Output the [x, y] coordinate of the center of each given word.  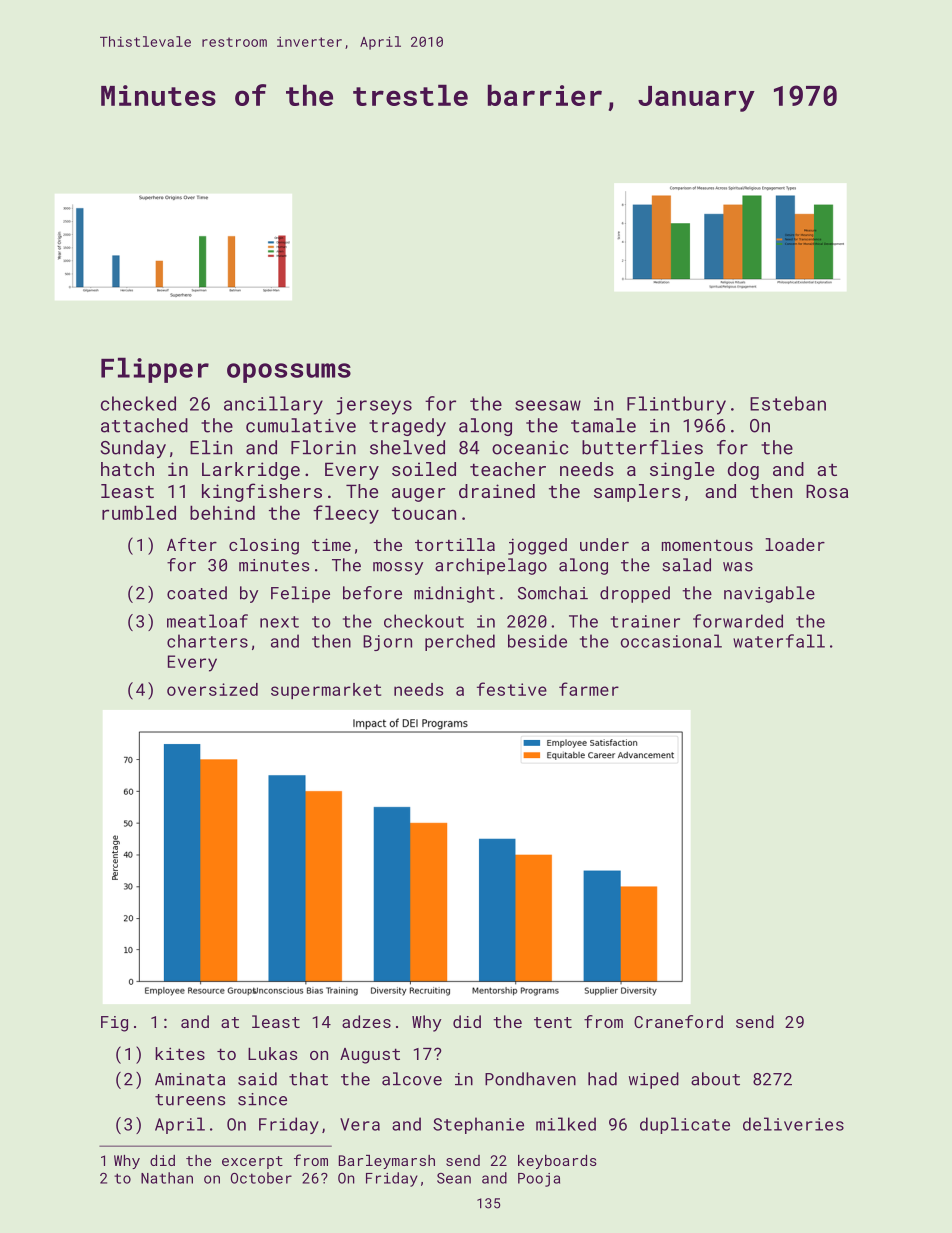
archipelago [491, 566]
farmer [589, 689]
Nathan [167, 1178]
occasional [671, 641]
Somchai [553, 593]
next [279, 622]
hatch [127, 469]
